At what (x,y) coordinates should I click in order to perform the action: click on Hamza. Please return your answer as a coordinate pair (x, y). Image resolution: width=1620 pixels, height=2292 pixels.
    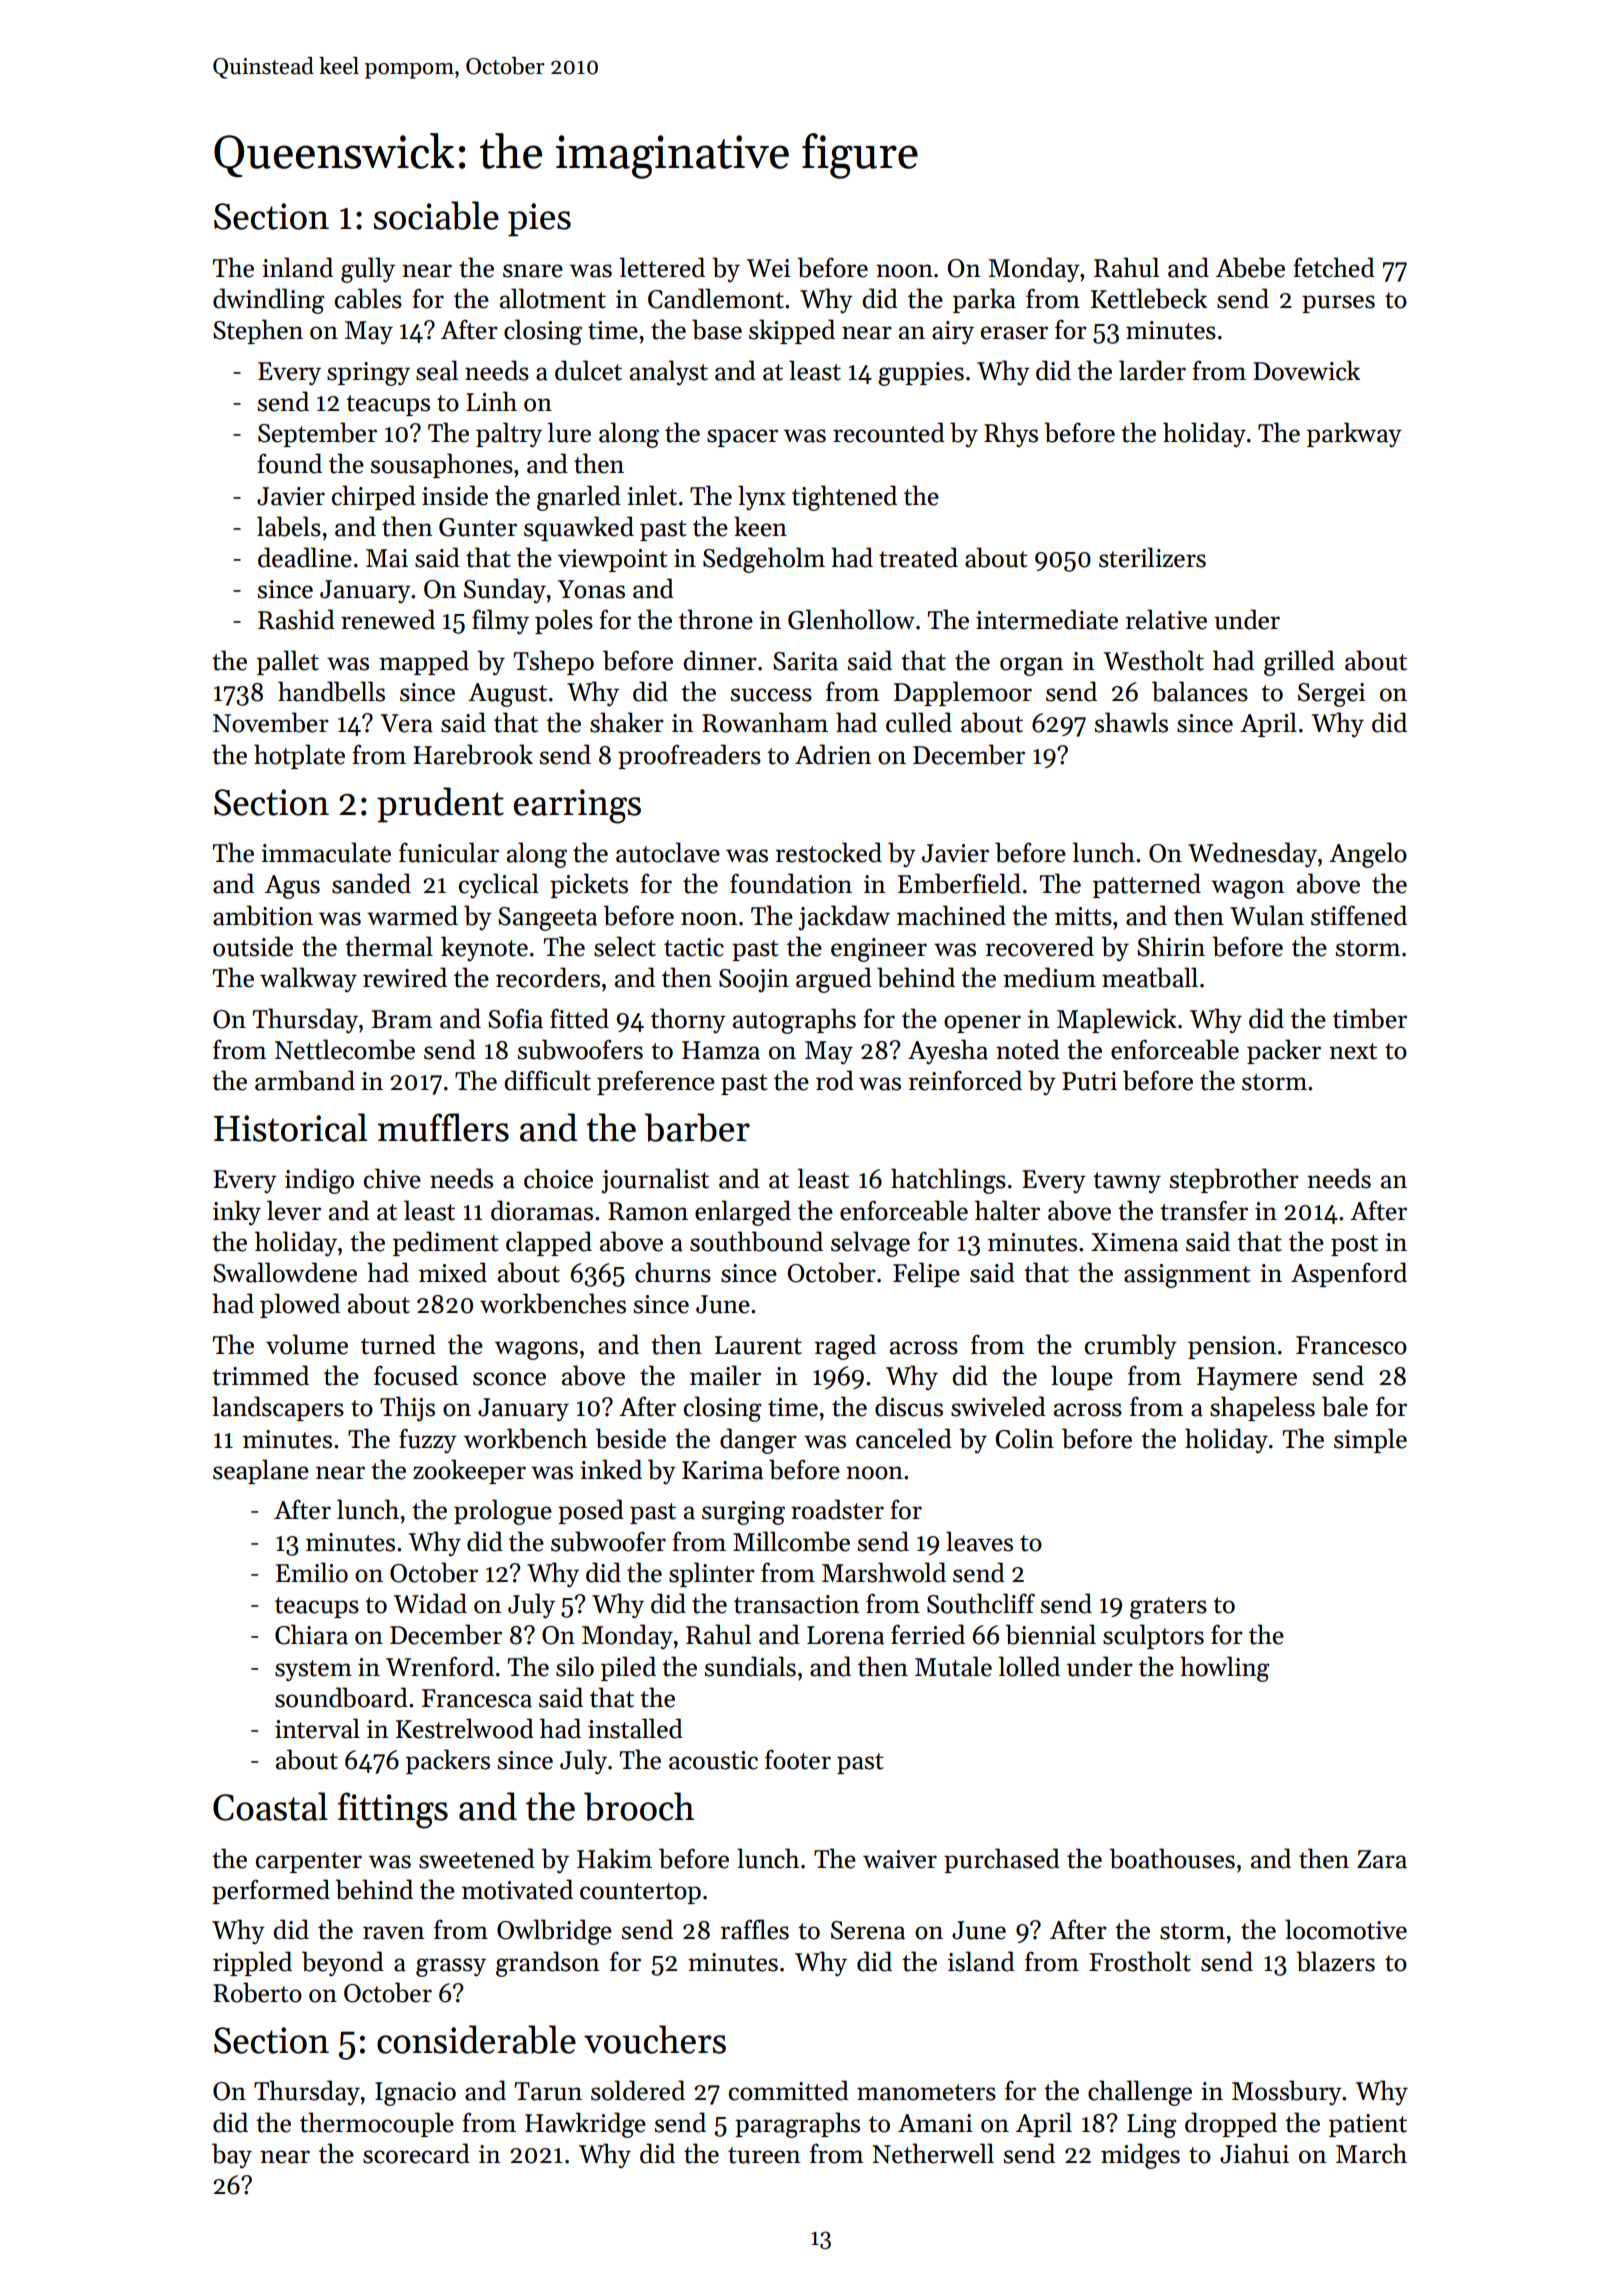
    Looking at the image, I should click on (721, 1050).
